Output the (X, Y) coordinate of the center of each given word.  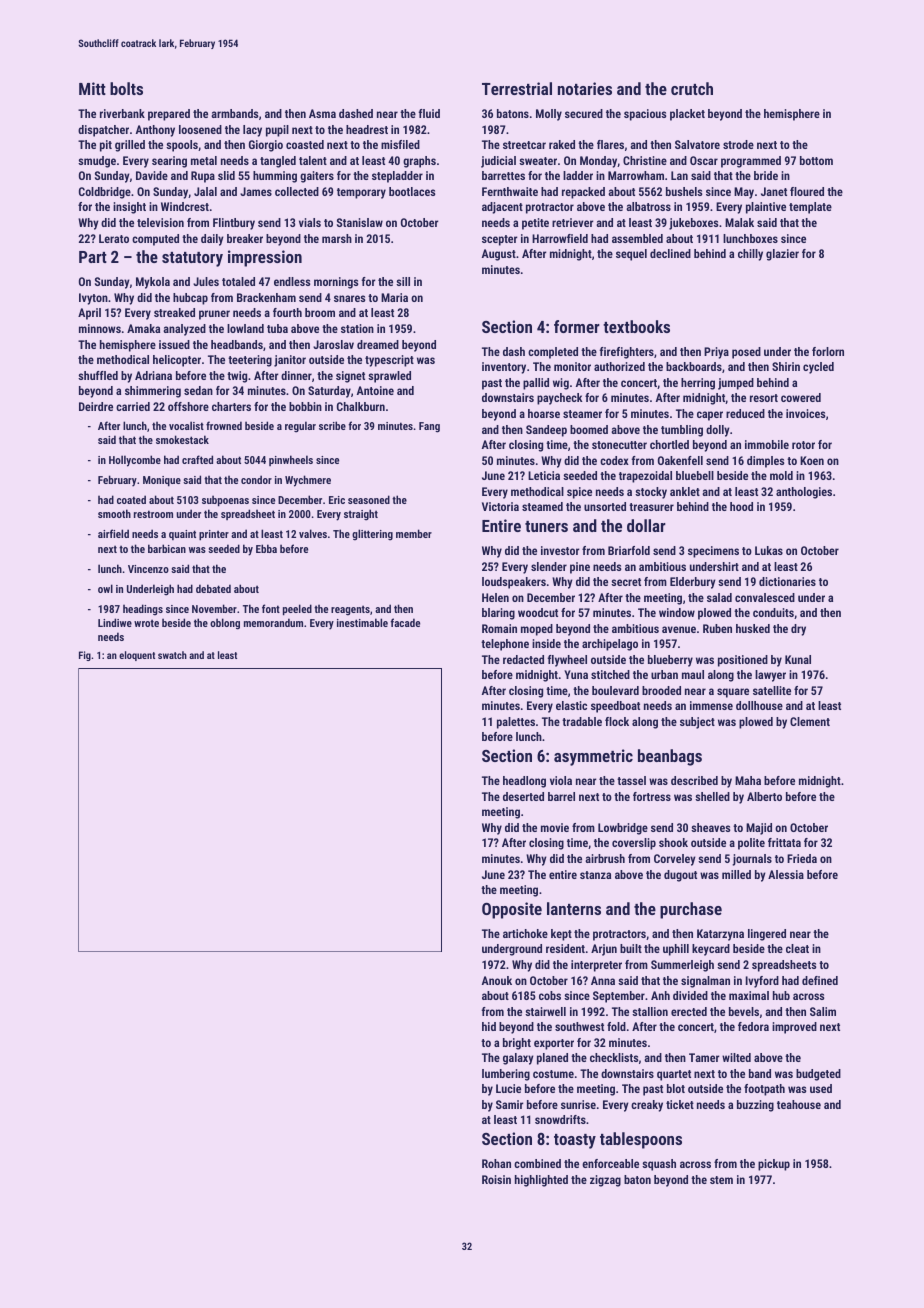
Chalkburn (361, 406)
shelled (712, 796)
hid (489, 1026)
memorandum (273, 622)
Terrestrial (517, 88)
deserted (523, 796)
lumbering (506, 1075)
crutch (692, 88)
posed (746, 353)
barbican (167, 548)
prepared (169, 115)
